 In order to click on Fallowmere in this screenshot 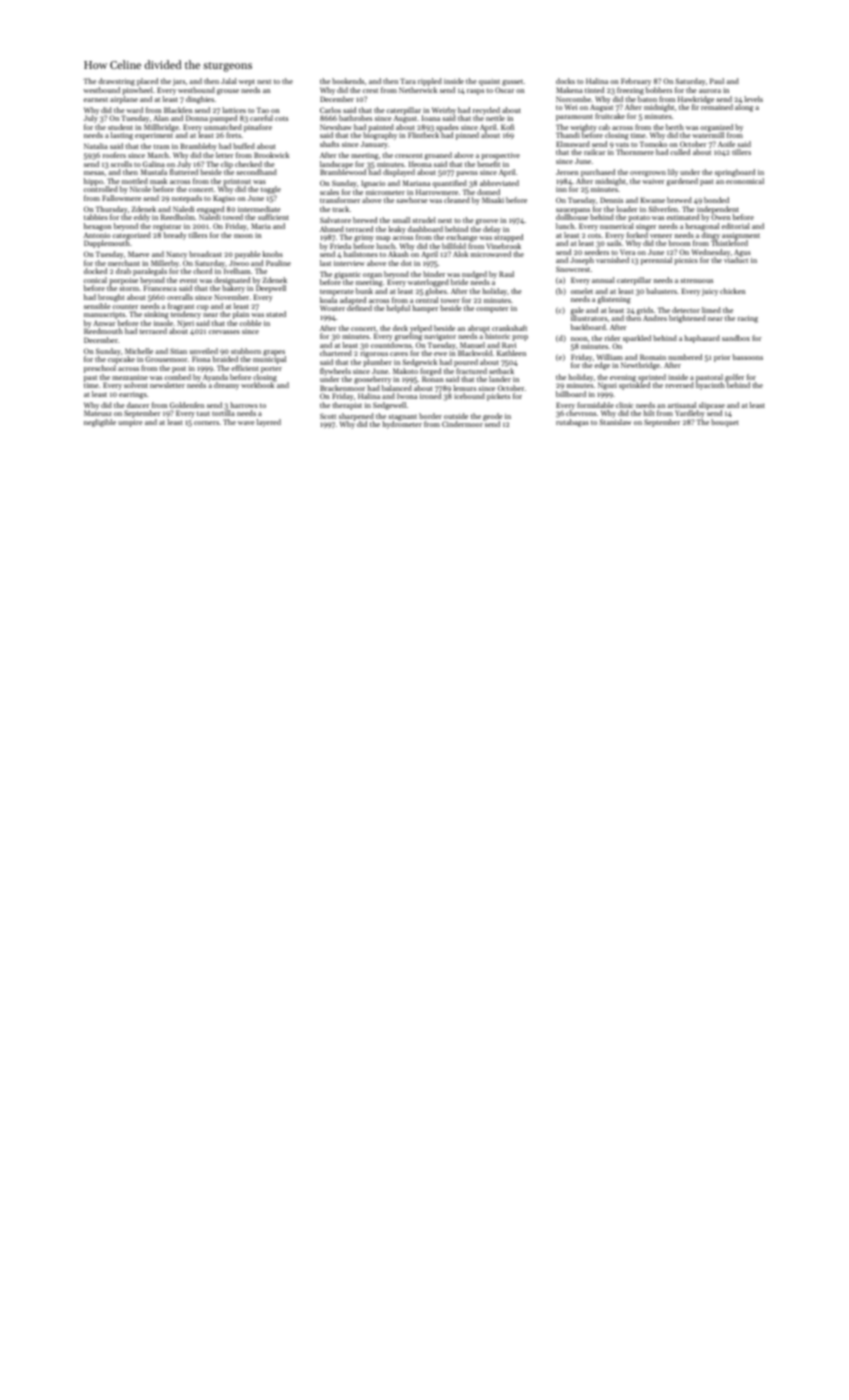, I will do `click(121, 198)`.
